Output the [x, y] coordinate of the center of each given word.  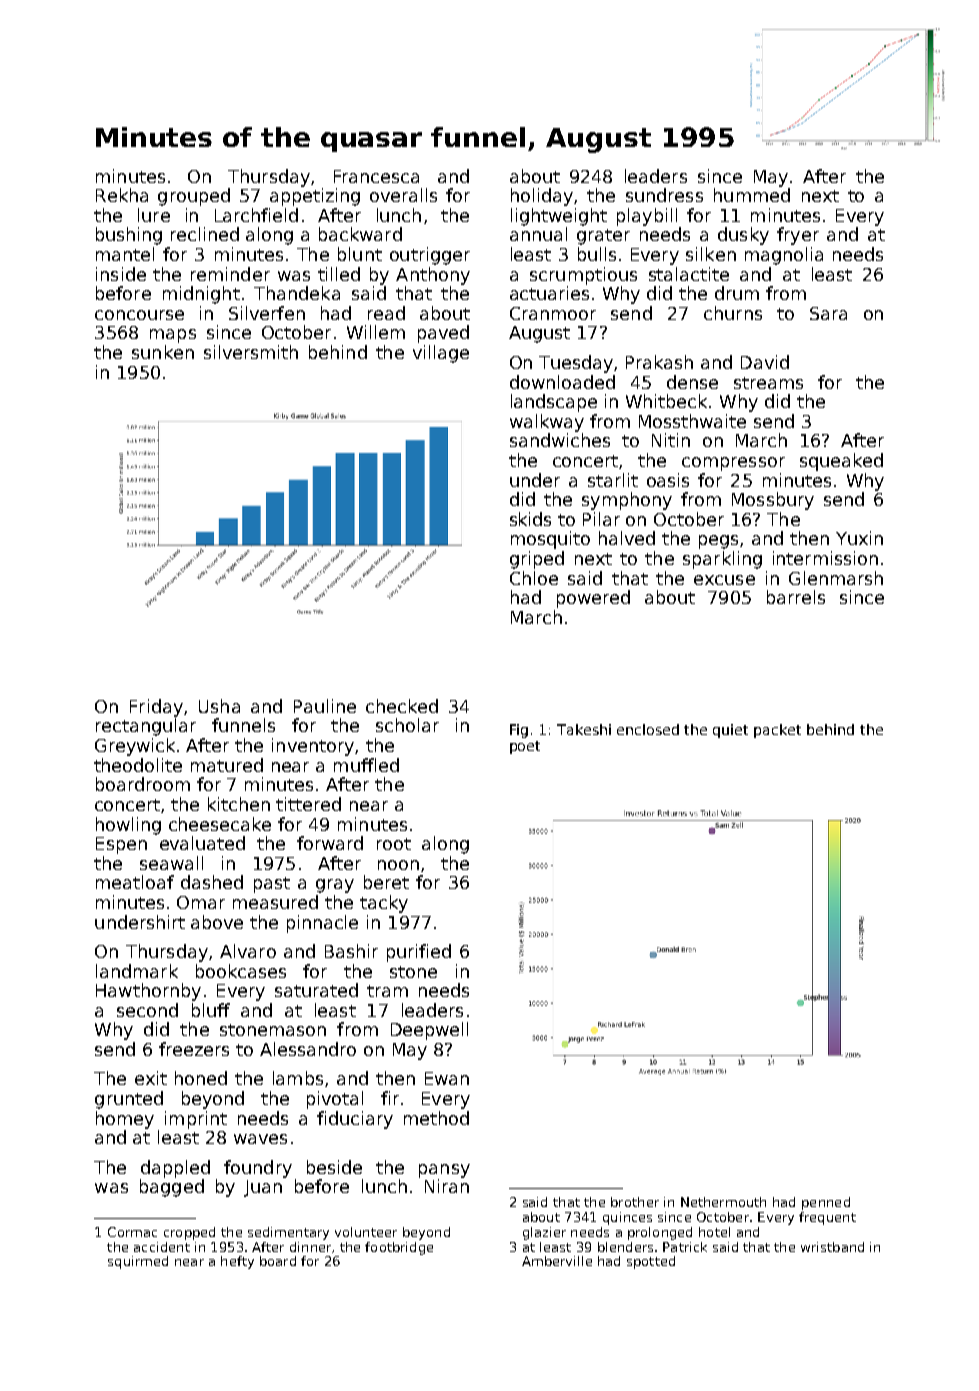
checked [402, 706]
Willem [376, 332]
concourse [139, 315]
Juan [263, 1188]
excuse [724, 580]
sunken [163, 352]
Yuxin [859, 538]
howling [128, 826]
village [441, 354]
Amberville [557, 1261]
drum [737, 293]
